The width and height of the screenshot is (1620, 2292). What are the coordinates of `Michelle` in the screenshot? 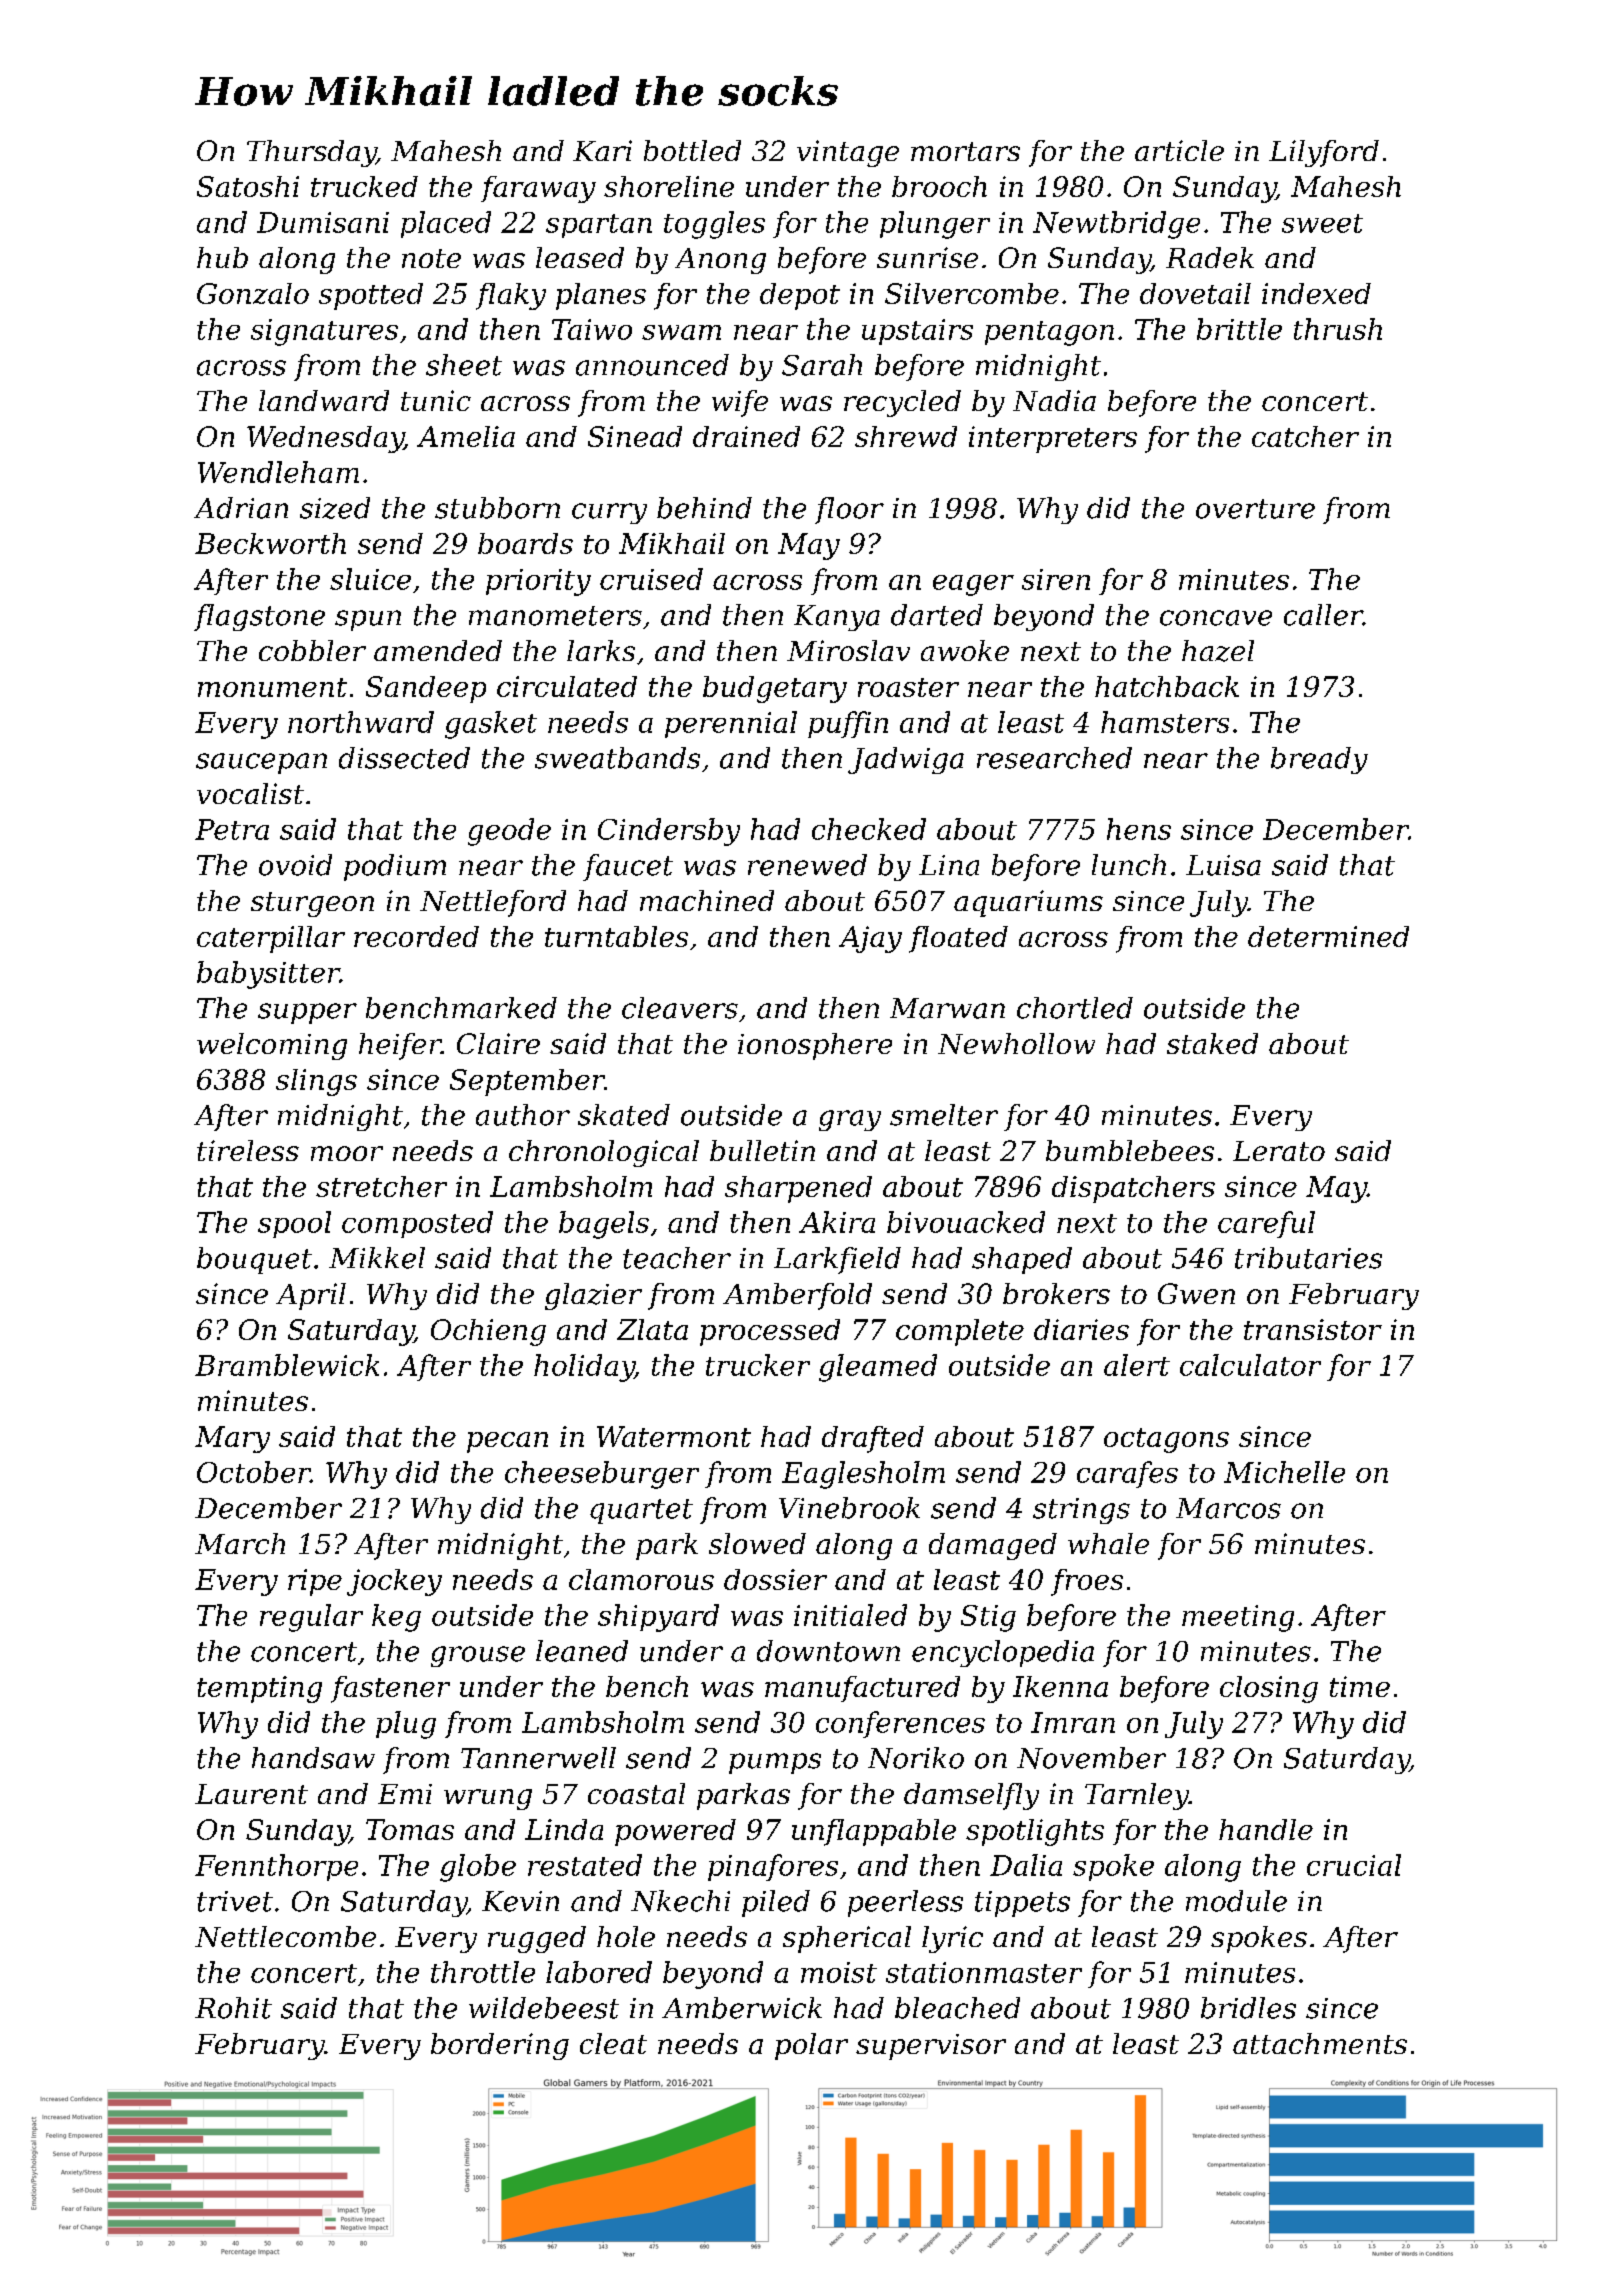 It's located at (1284, 1472).
